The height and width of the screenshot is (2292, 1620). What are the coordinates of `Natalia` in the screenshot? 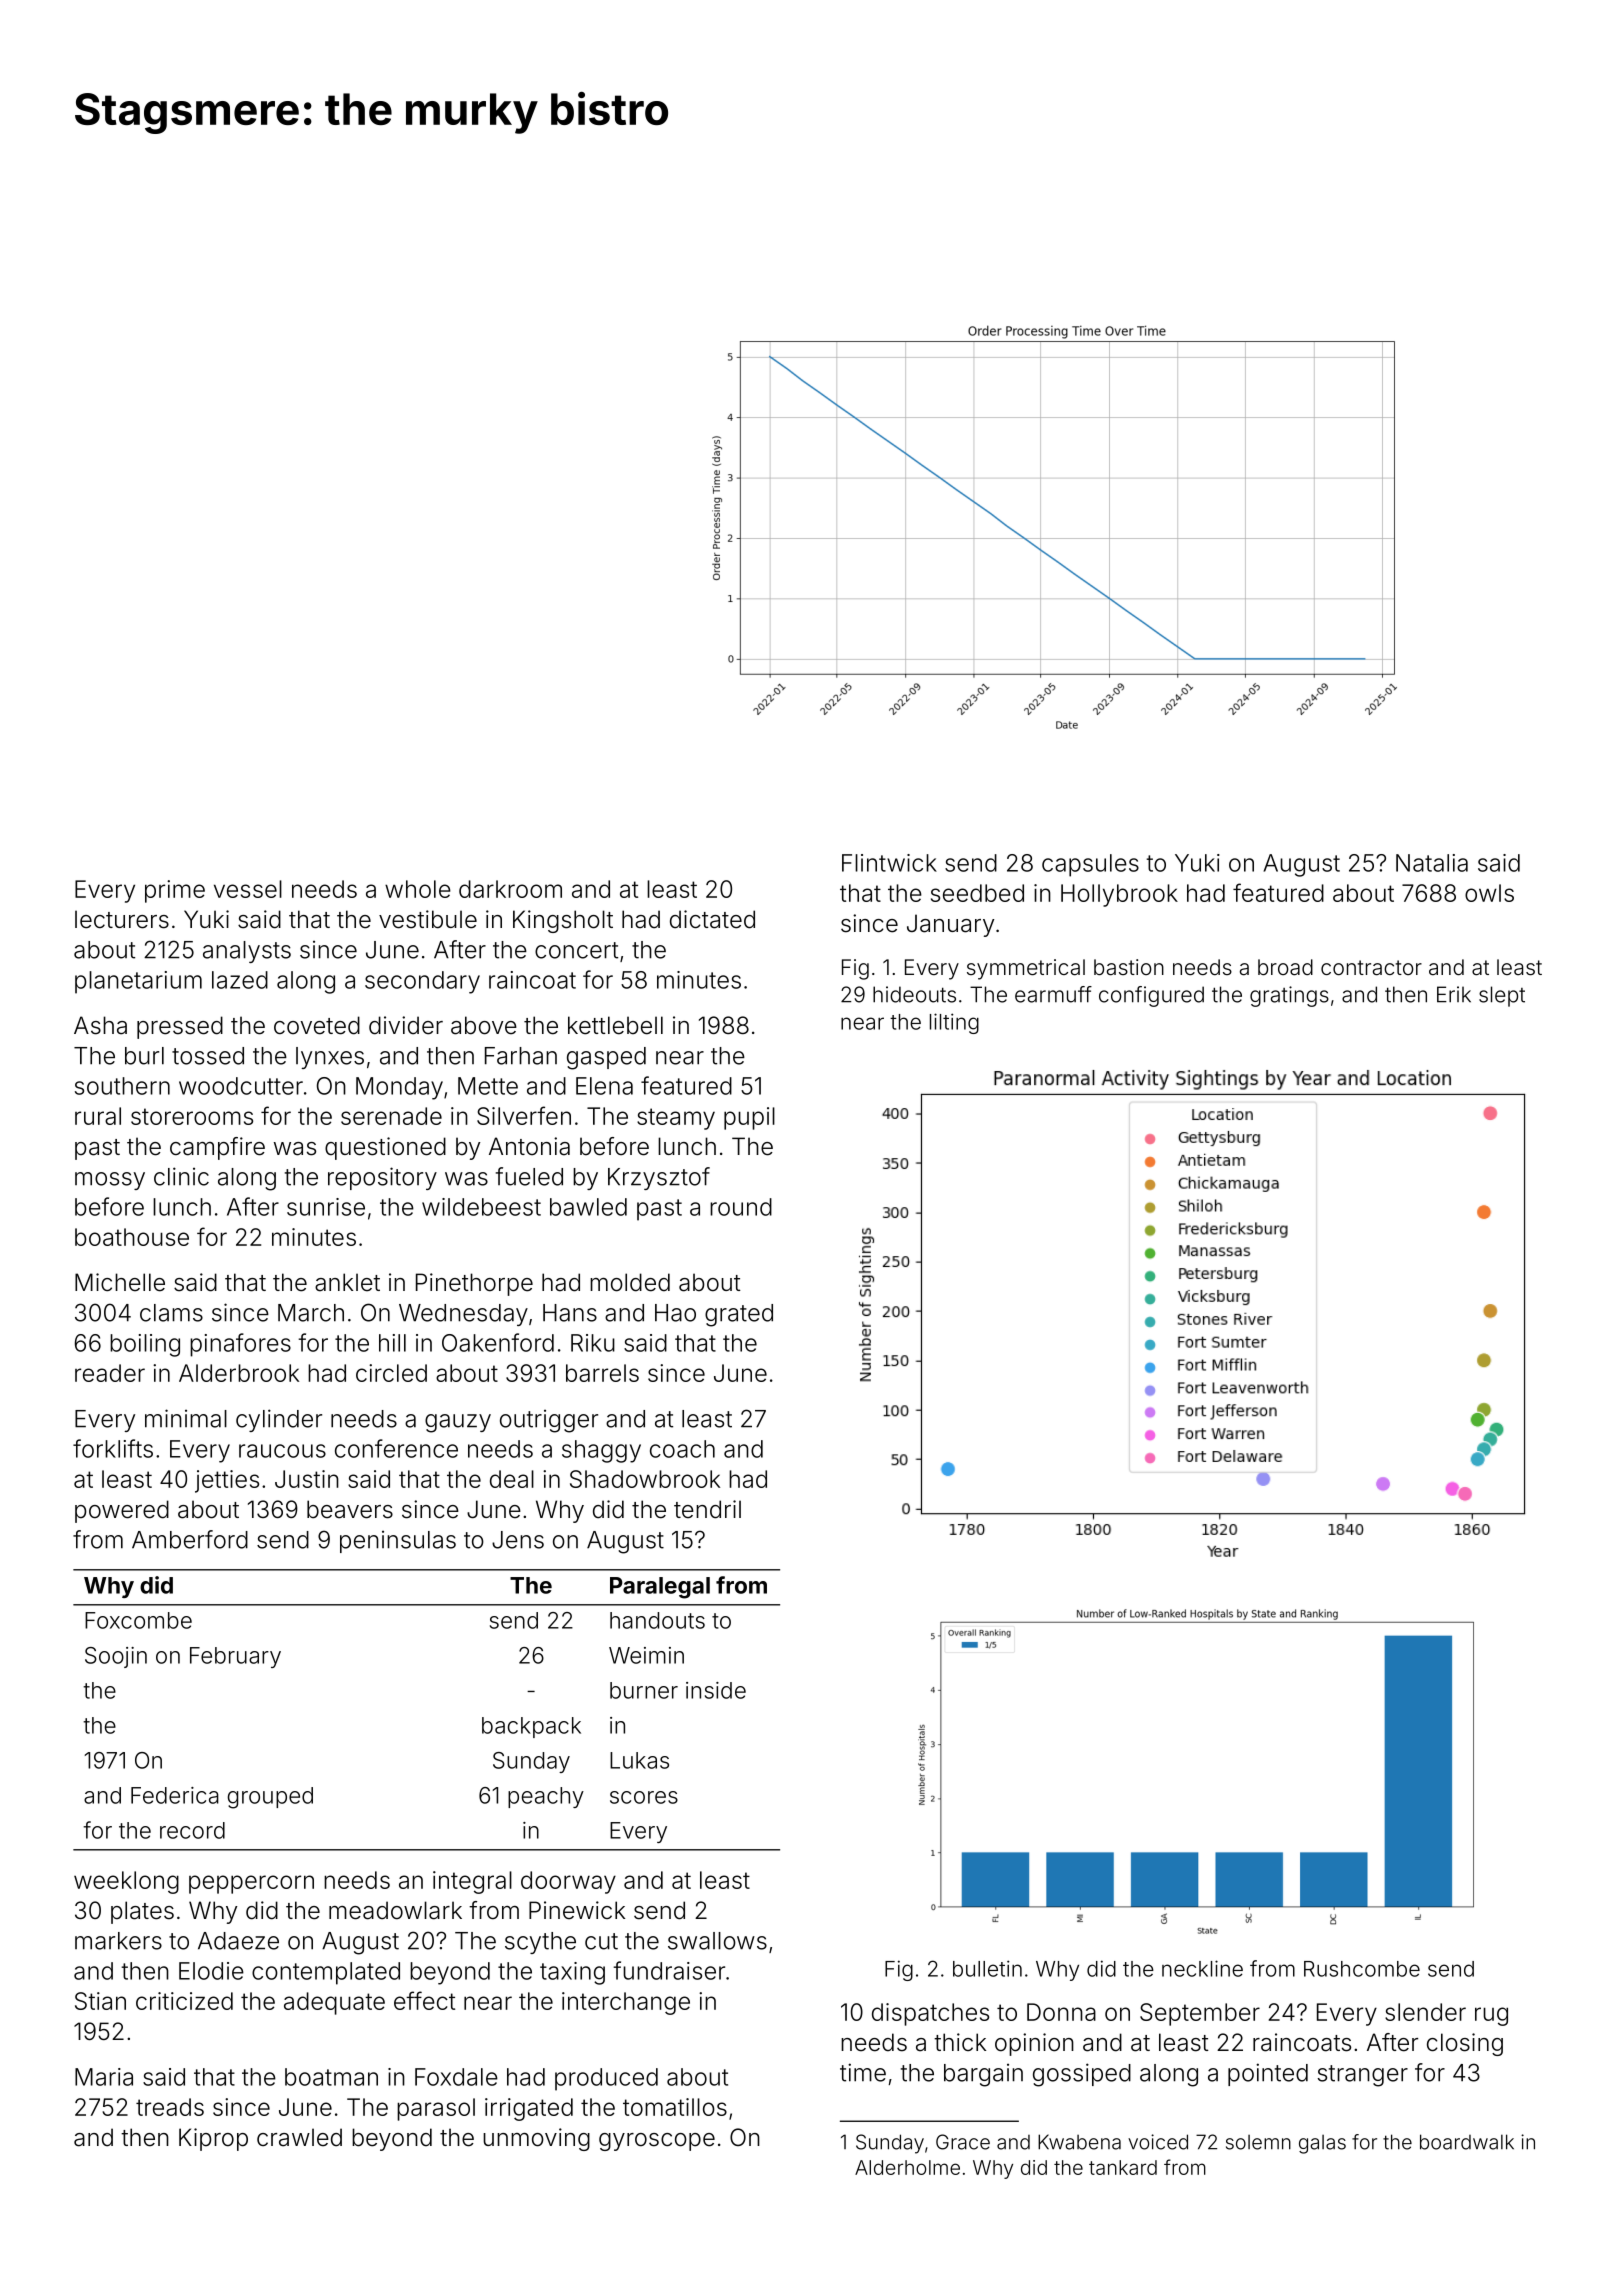 It's located at (1432, 863).
